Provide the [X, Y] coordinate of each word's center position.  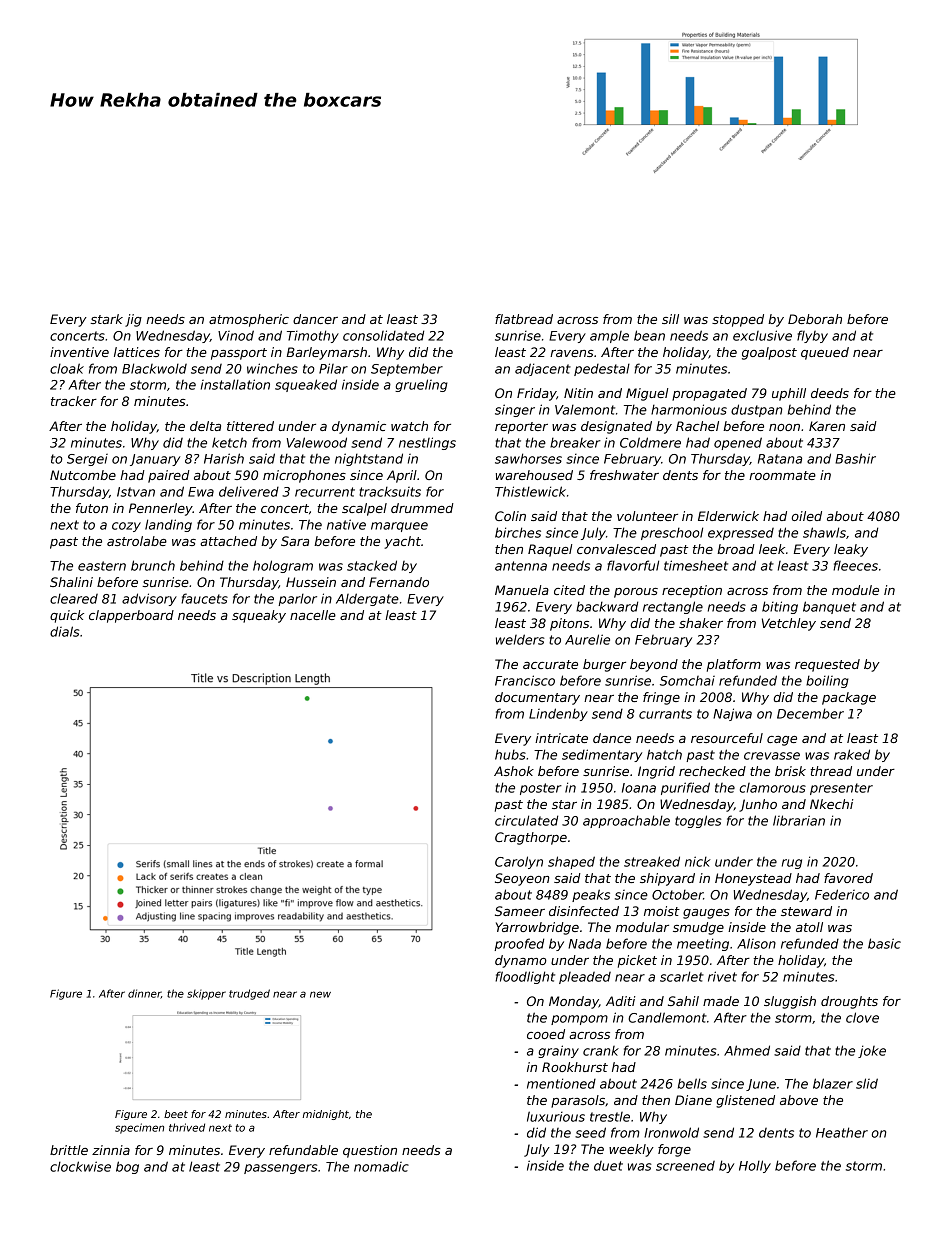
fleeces [855, 565]
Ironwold [671, 1132]
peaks [591, 895]
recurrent [325, 492]
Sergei [87, 460]
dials [65, 631]
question [370, 1151]
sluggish [790, 1002]
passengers [281, 1169]
